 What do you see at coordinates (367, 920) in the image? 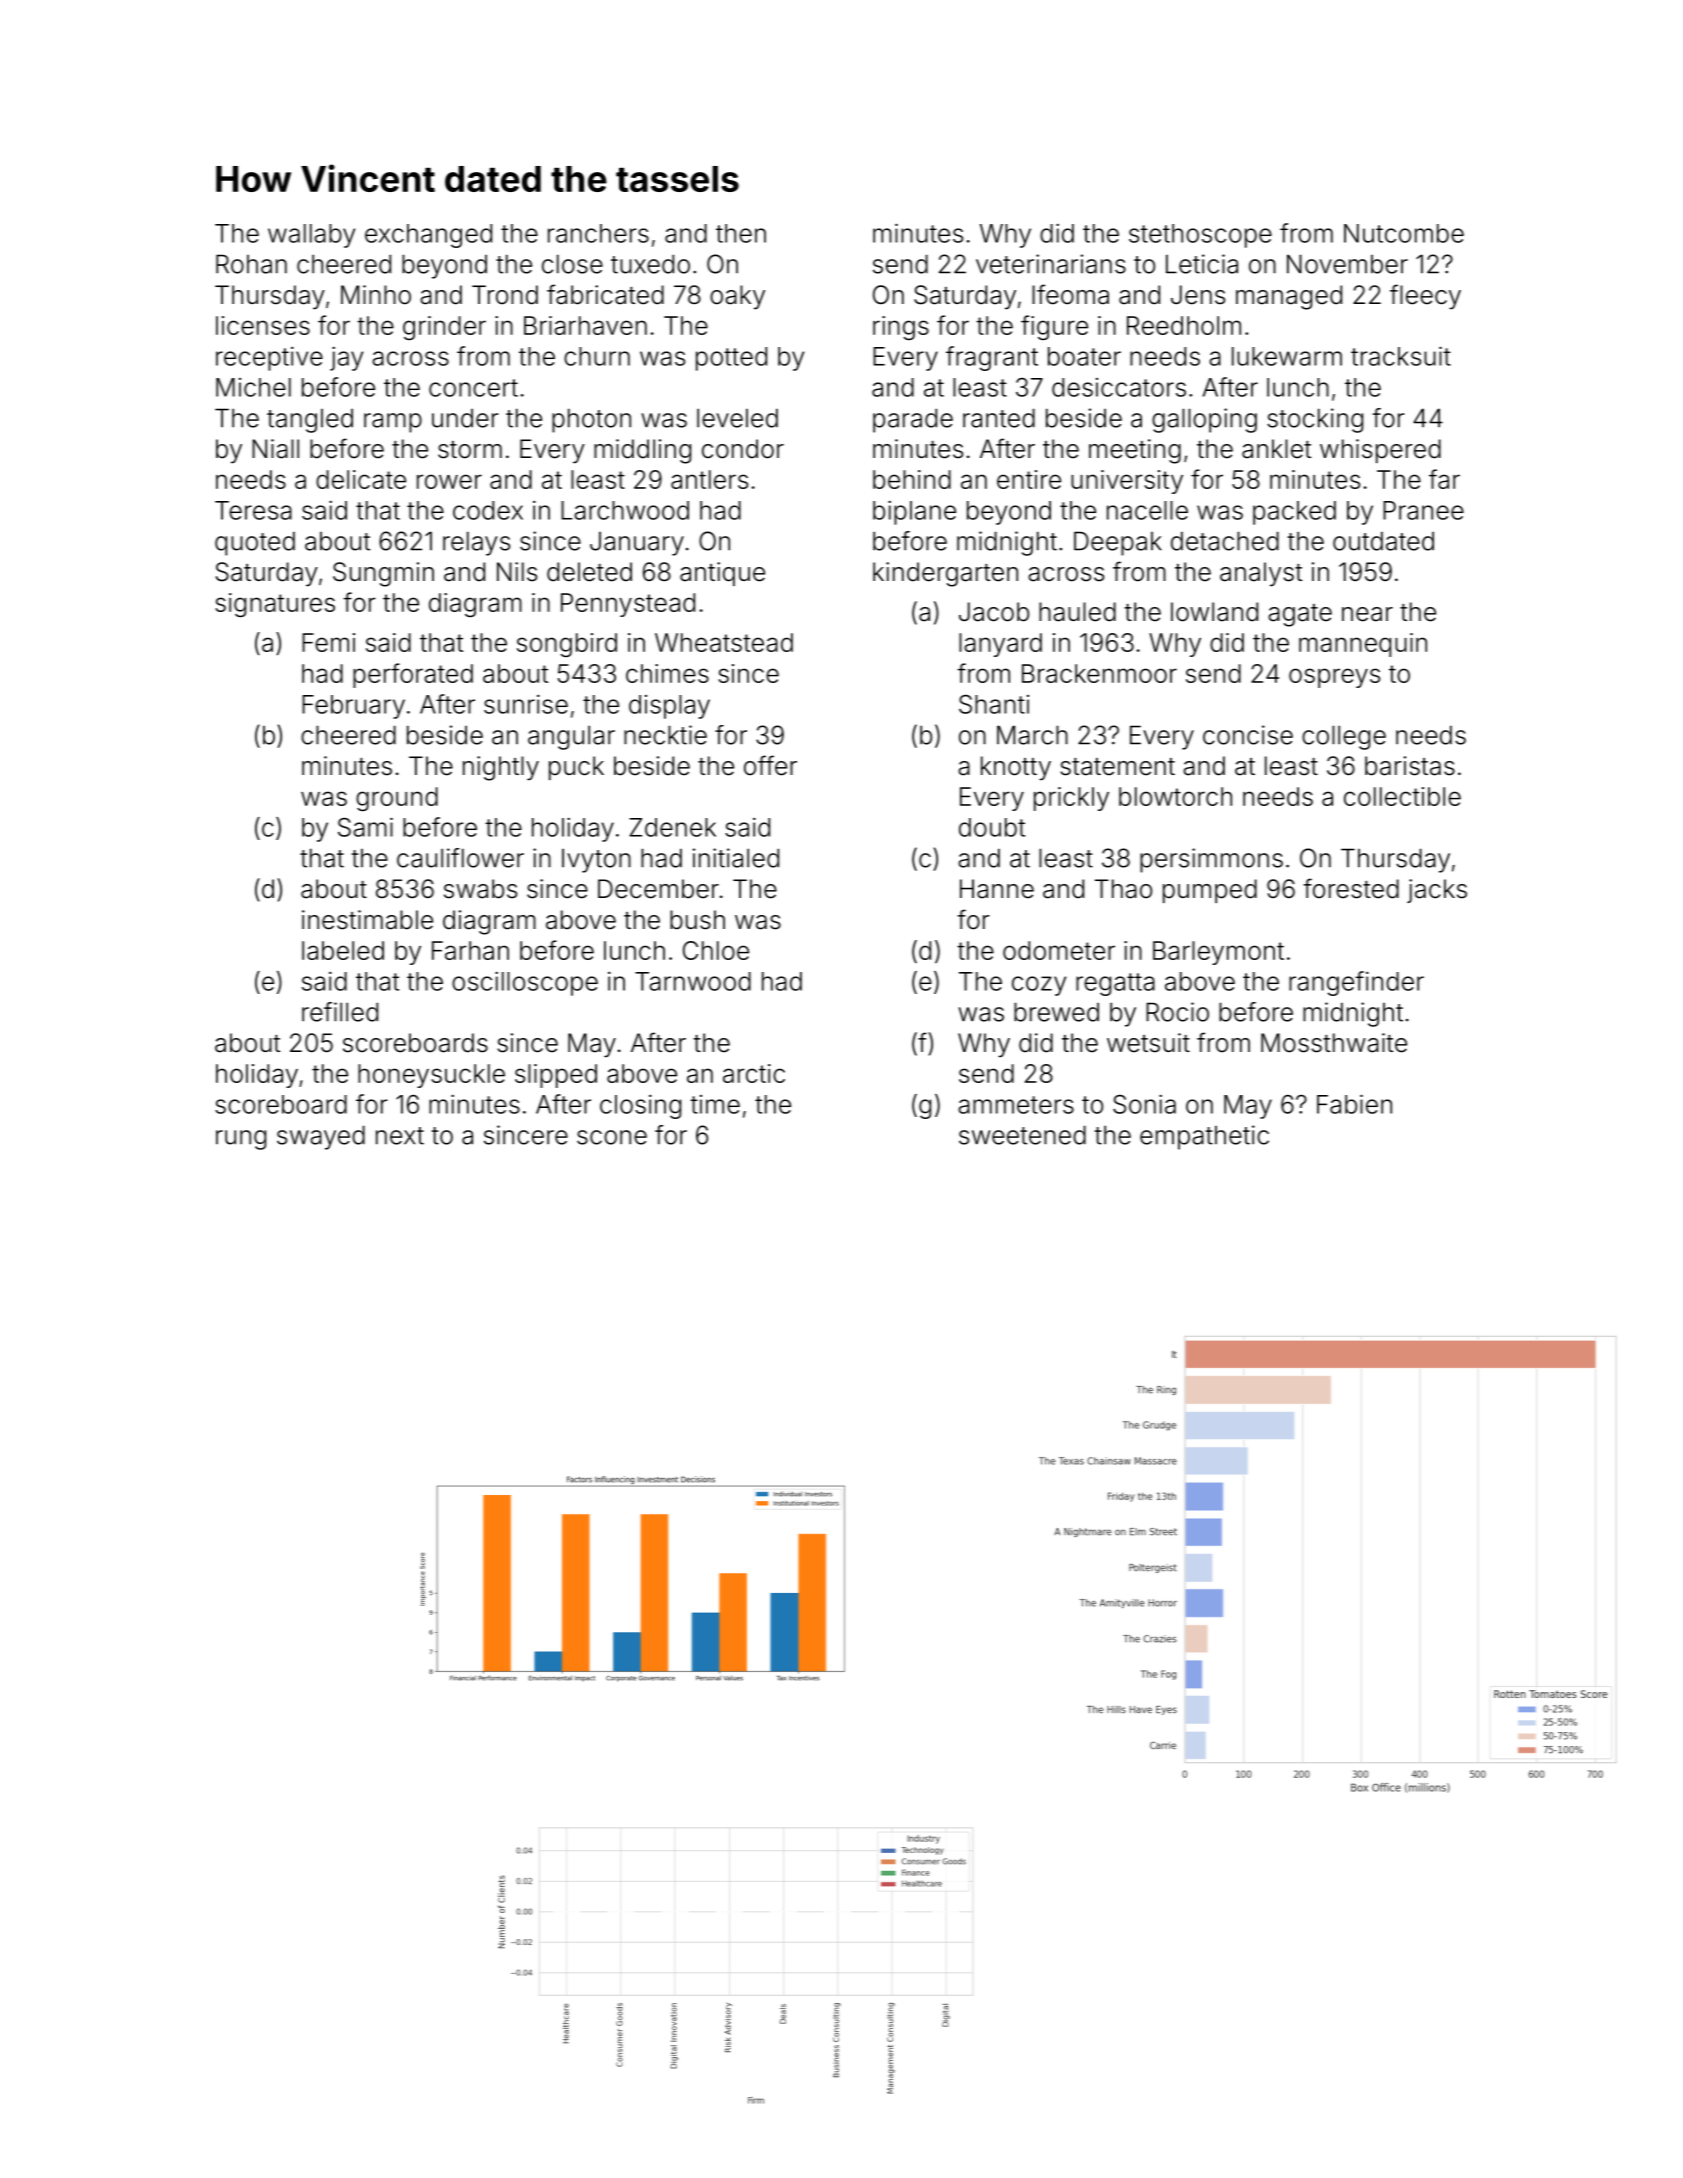
I see `inestimable` at bounding box center [367, 920].
